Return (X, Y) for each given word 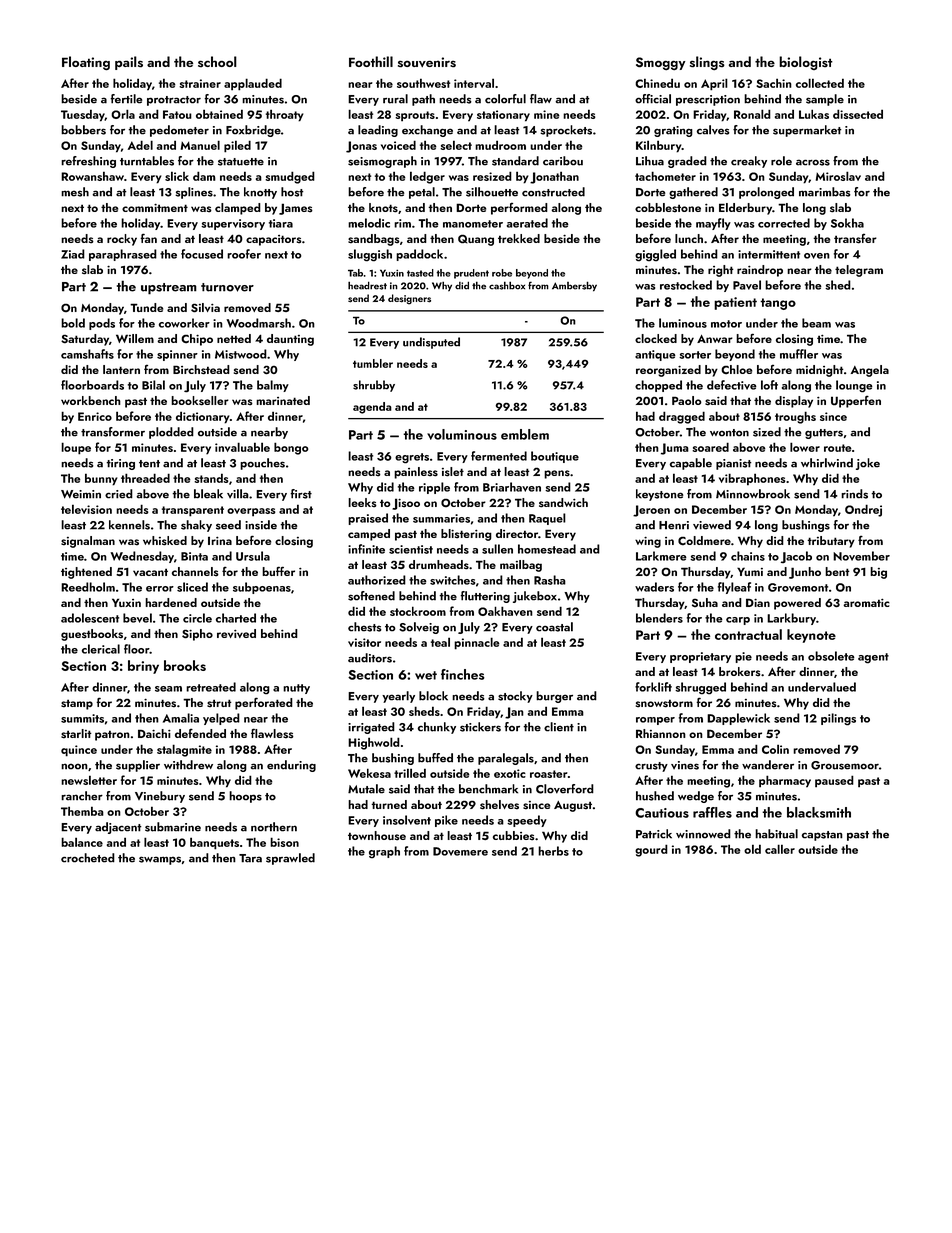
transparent (193, 511)
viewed (712, 525)
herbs (553, 851)
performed (519, 208)
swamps (160, 860)
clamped (238, 209)
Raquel (547, 519)
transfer (855, 238)
